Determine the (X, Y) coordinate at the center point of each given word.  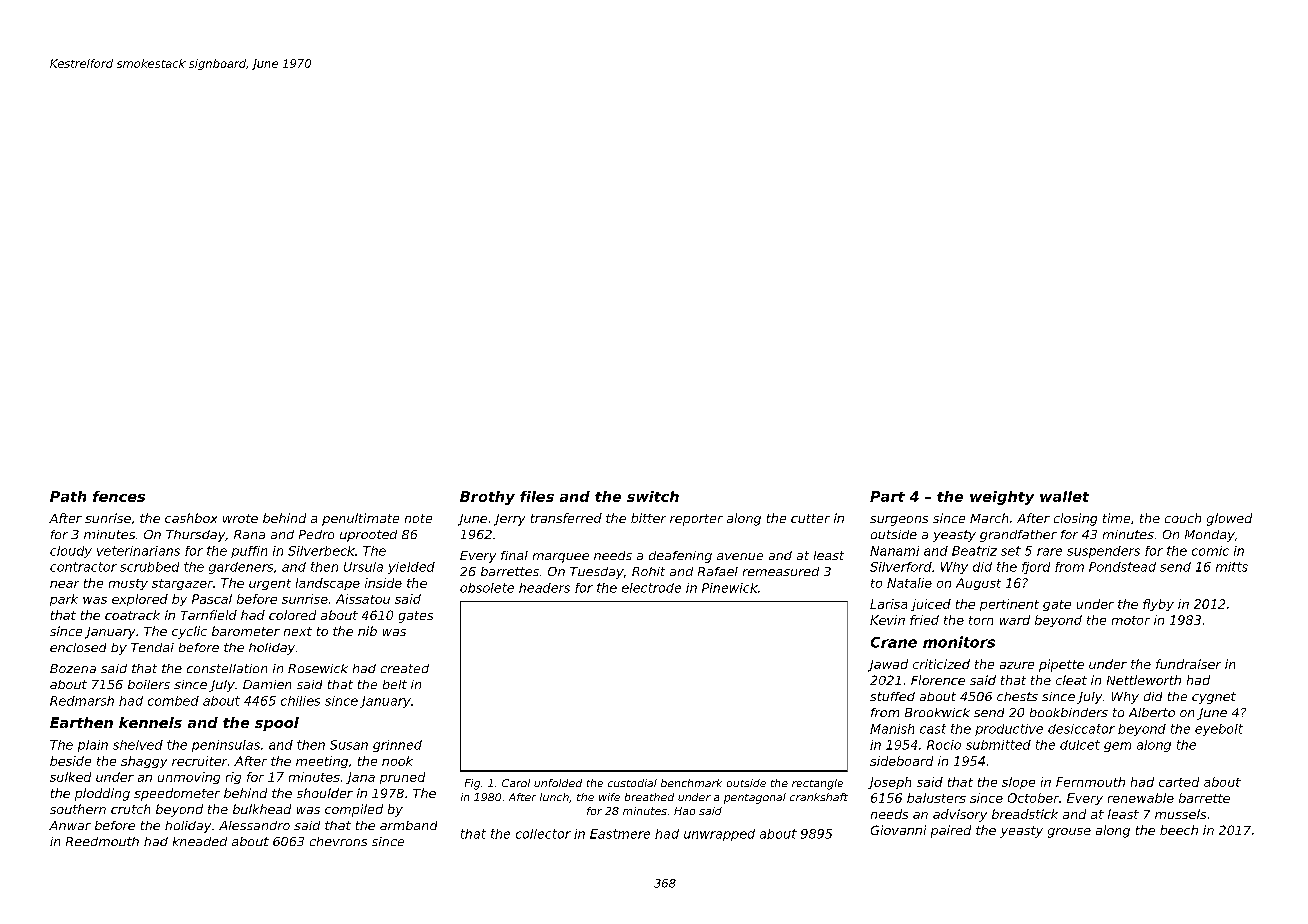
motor (1131, 620)
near (64, 584)
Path (68, 496)
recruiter (199, 761)
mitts (1232, 567)
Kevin (887, 620)
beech (1179, 830)
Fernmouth (1090, 782)
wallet (1064, 496)
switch (653, 496)
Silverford (901, 567)
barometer (246, 631)
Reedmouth (102, 841)
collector (543, 834)
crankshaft (819, 797)
